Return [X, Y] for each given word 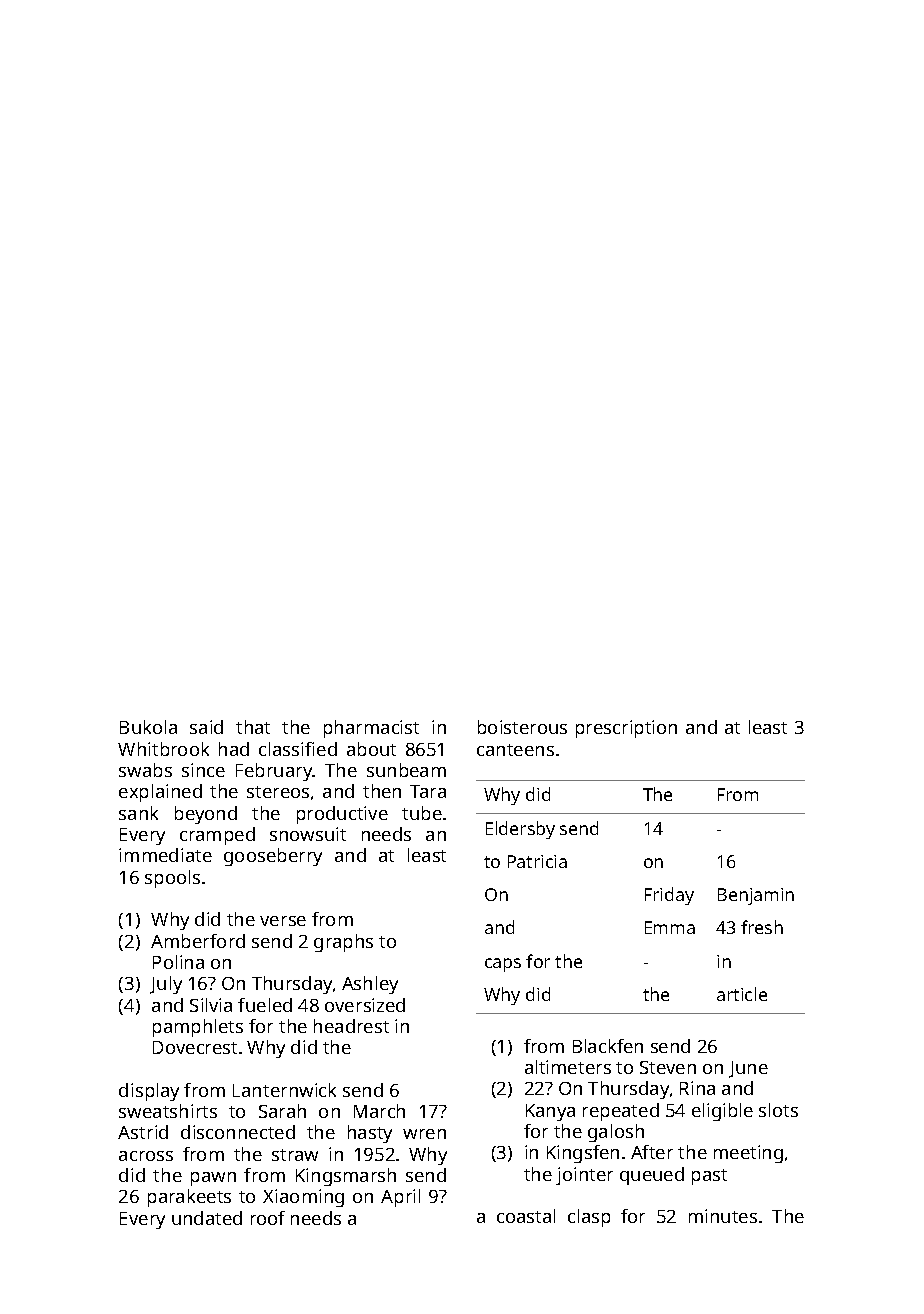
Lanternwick [284, 1090]
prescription [626, 729]
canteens [515, 750]
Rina [697, 1088]
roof [268, 1218]
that [253, 727]
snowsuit [308, 834]
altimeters [568, 1067]
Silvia [211, 1005]
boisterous [522, 727]
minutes [723, 1216]
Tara [428, 791]
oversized [365, 1005]
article [742, 994]
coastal [526, 1216]
